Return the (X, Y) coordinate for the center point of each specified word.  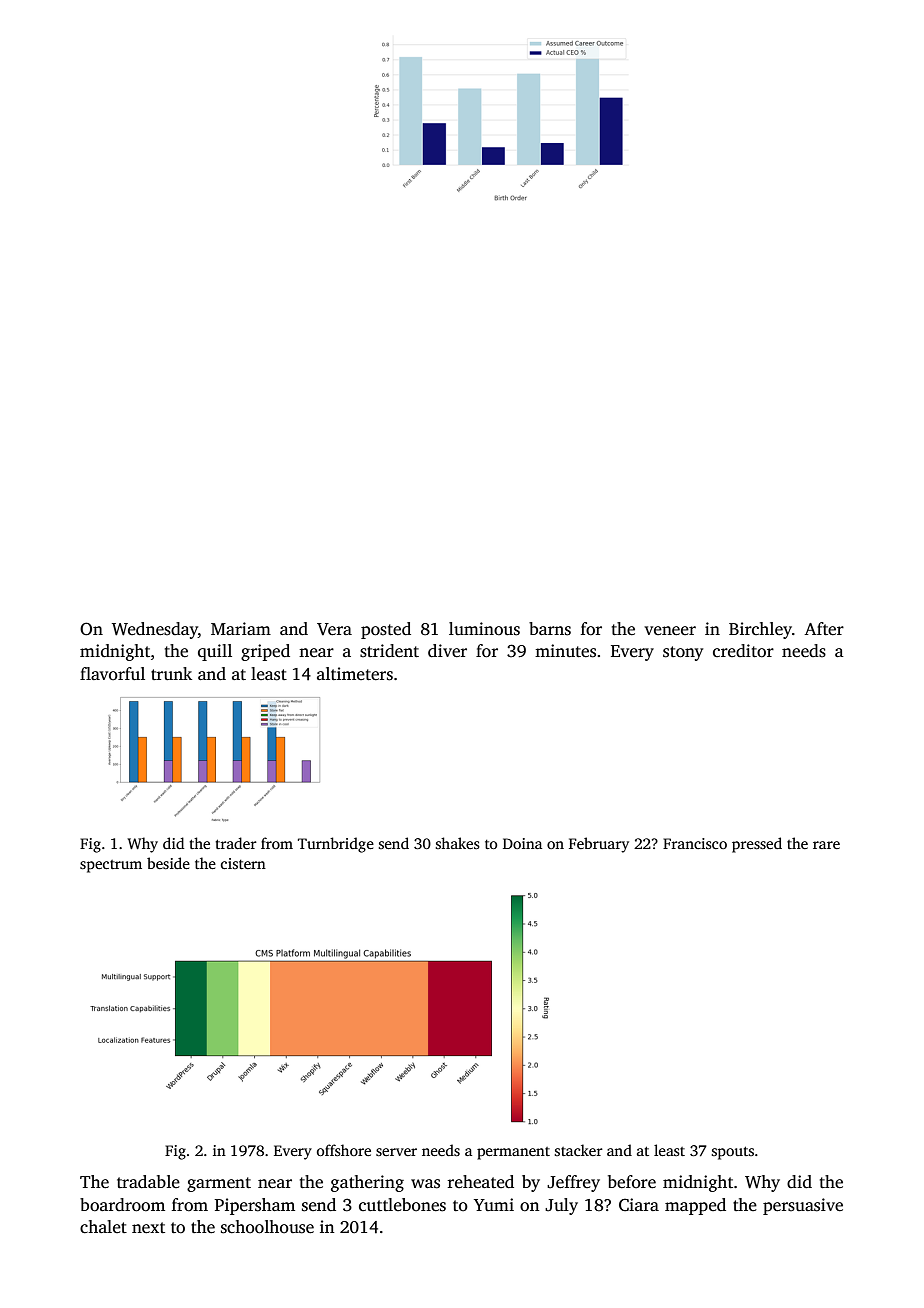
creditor (743, 651)
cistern (243, 863)
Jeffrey (573, 1183)
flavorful (112, 674)
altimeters (355, 674)
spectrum (111, 866)
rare (826, 845)
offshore (344, 1150)
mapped (695, 1206)
